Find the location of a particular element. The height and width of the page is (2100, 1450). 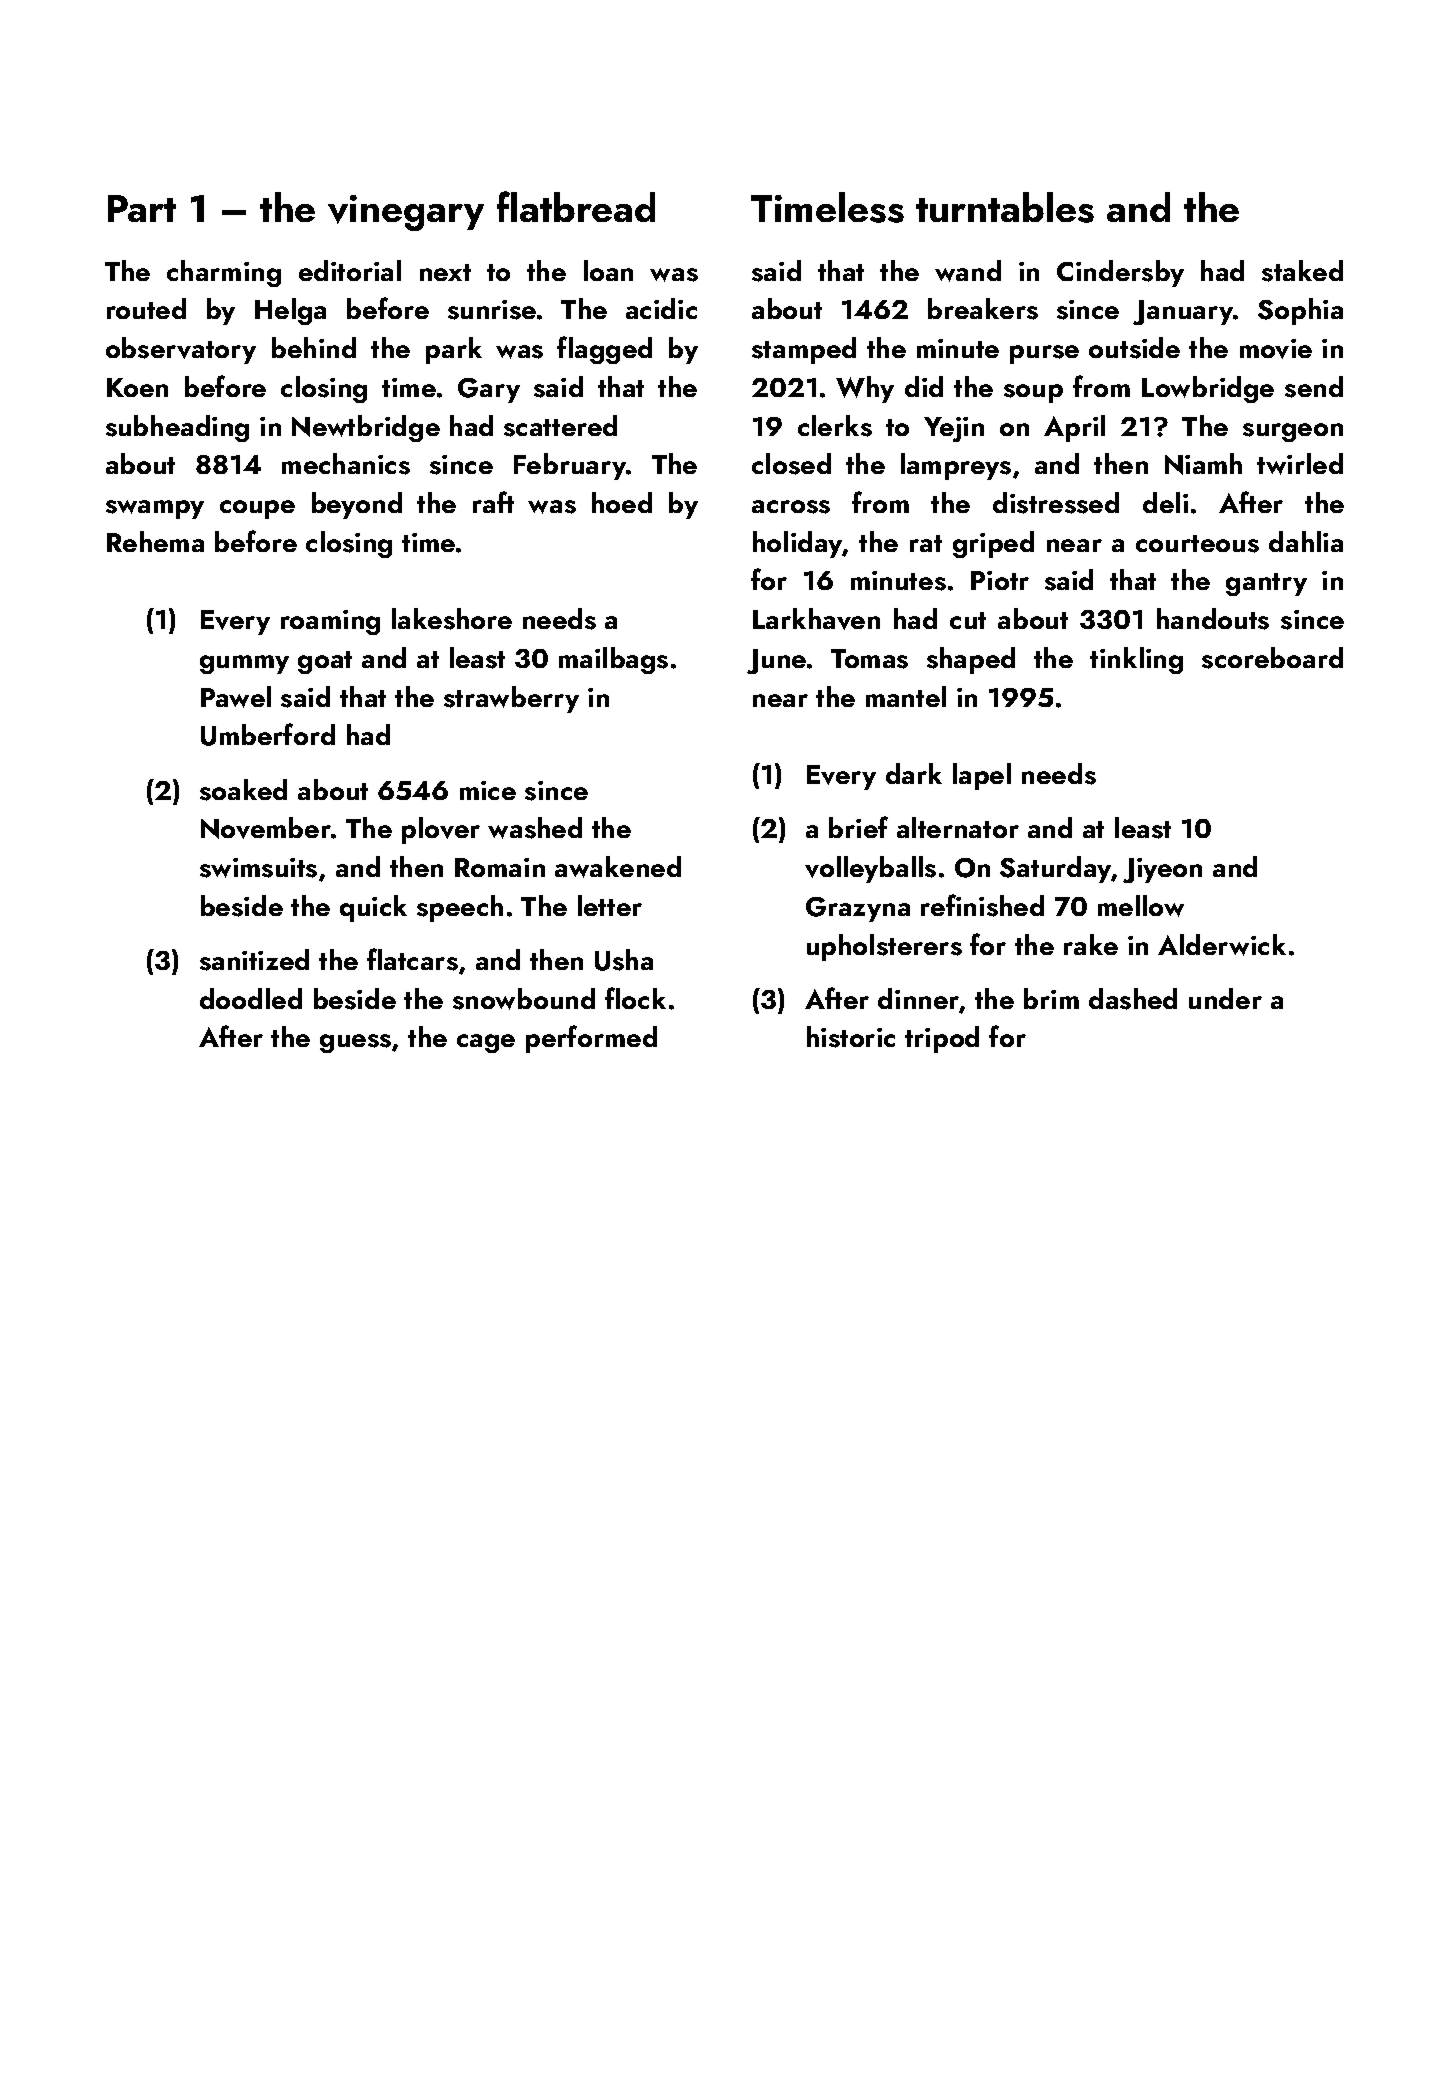

strawberry is located at coordinates (511, 699).
